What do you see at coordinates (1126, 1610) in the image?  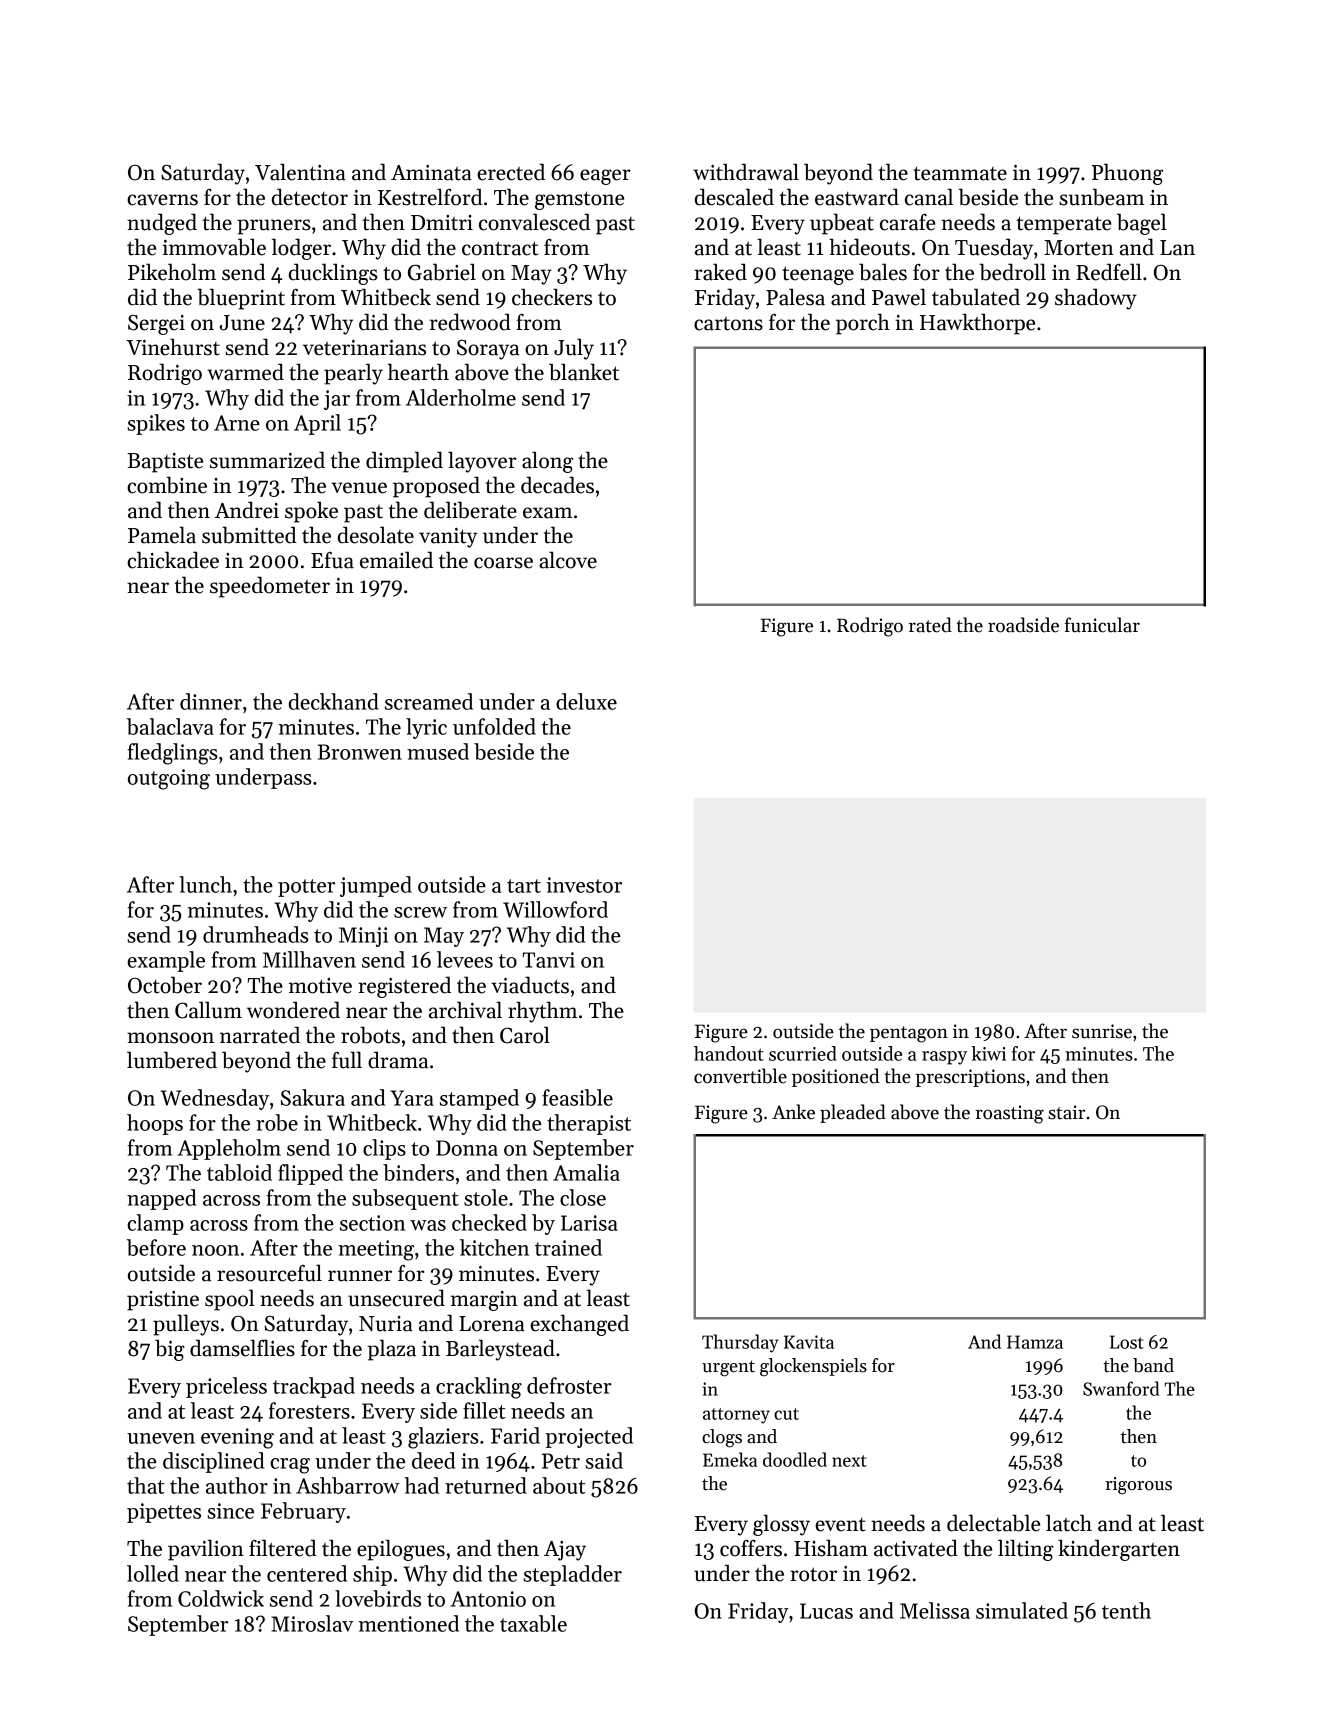 I see `tenth` at bounding box center [1126, 1610].
